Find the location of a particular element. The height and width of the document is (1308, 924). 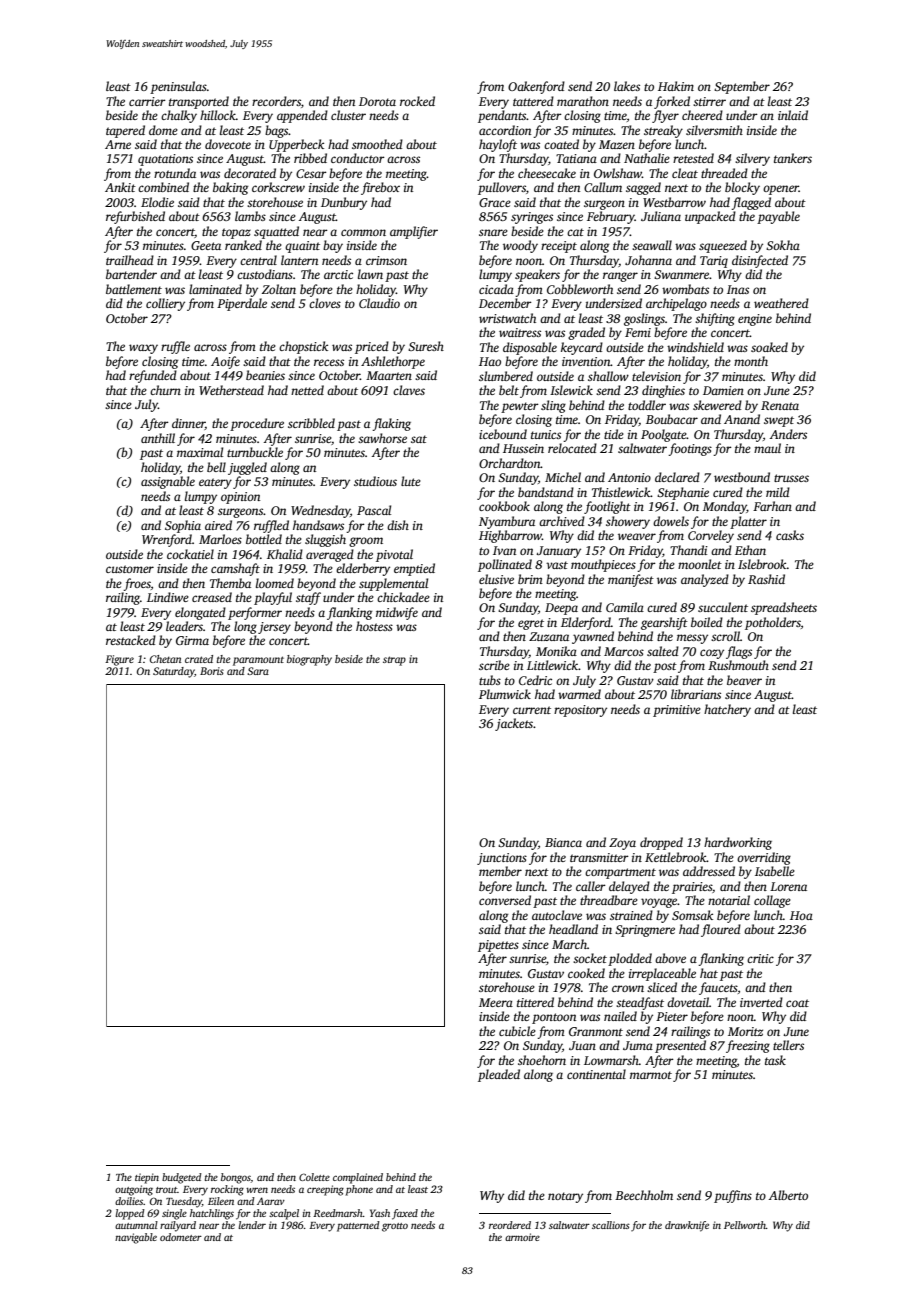

peninsulas is located at coordinates (178, 87).
